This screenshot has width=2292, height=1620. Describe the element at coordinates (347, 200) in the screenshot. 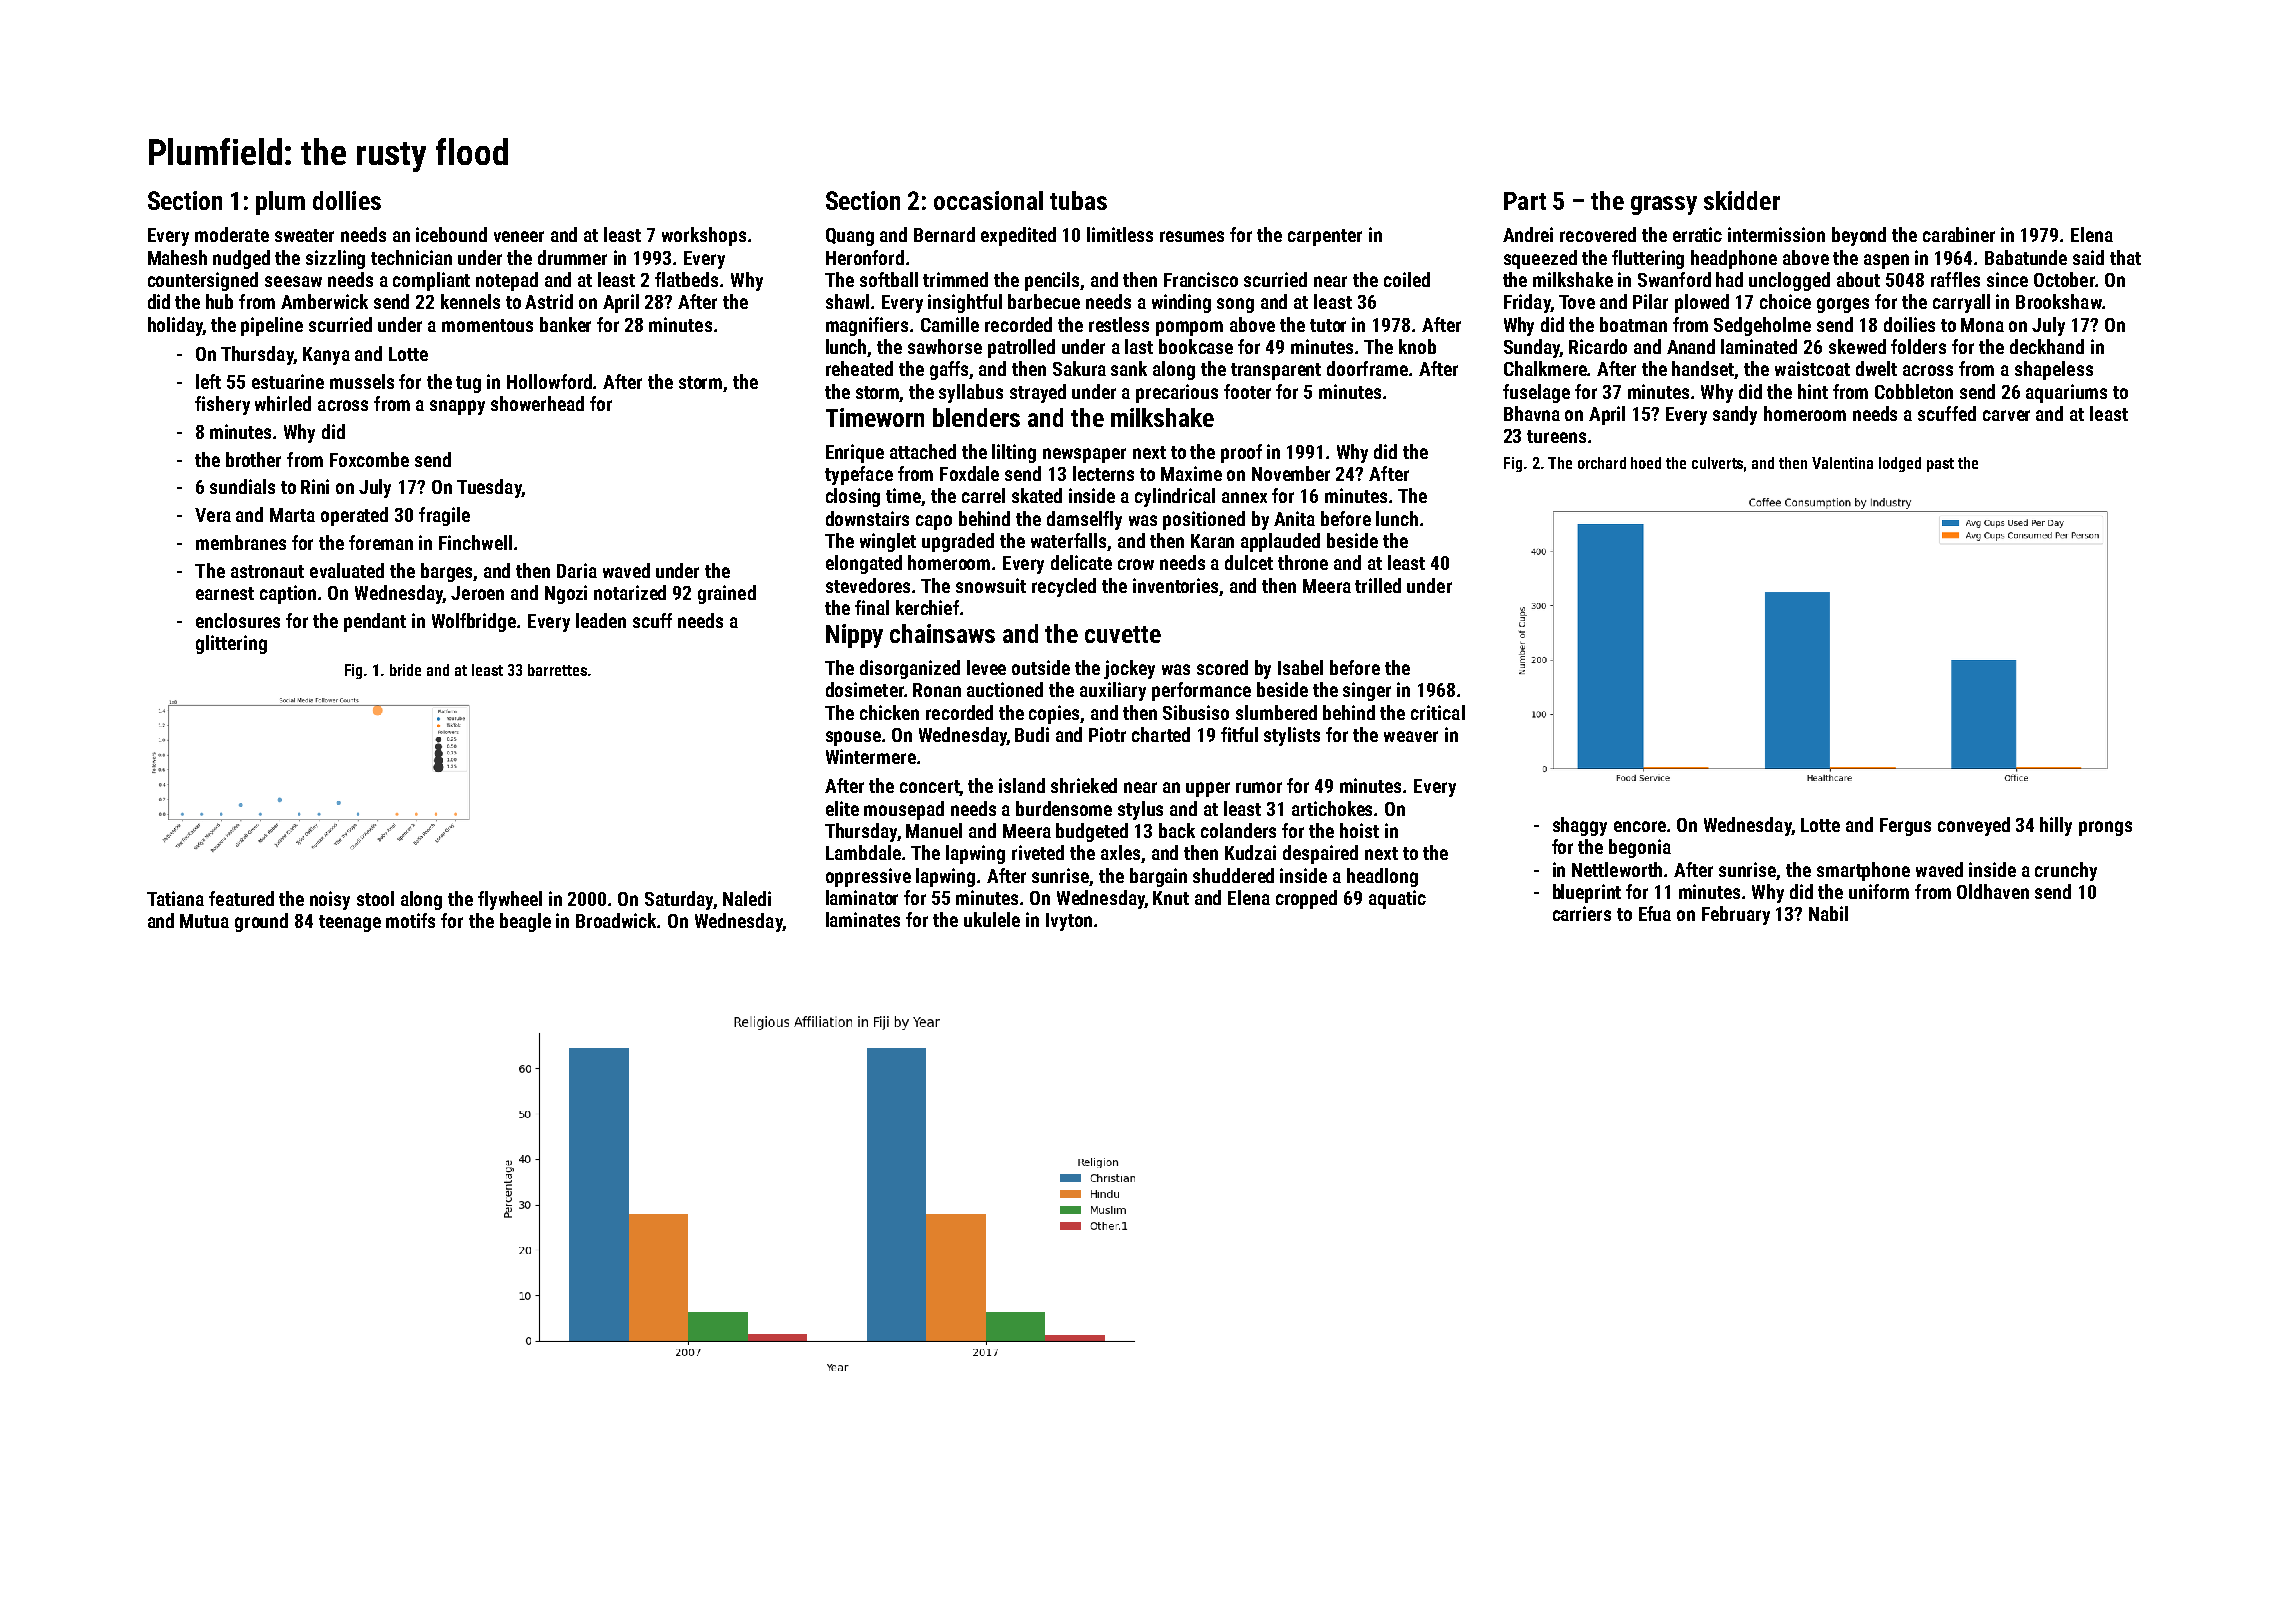

I see `dollies` at that location.
